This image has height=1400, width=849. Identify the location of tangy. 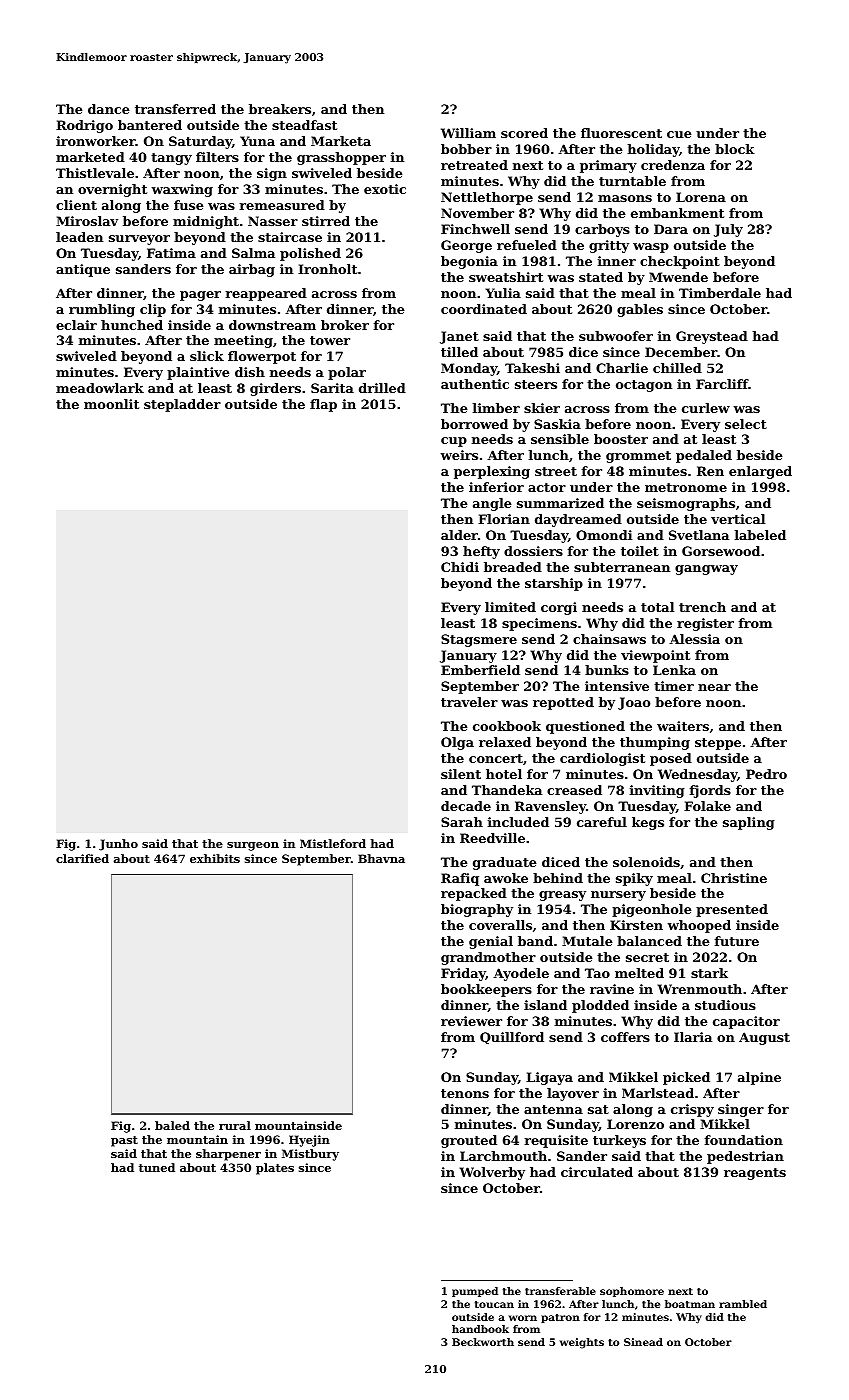
(171, 159).
